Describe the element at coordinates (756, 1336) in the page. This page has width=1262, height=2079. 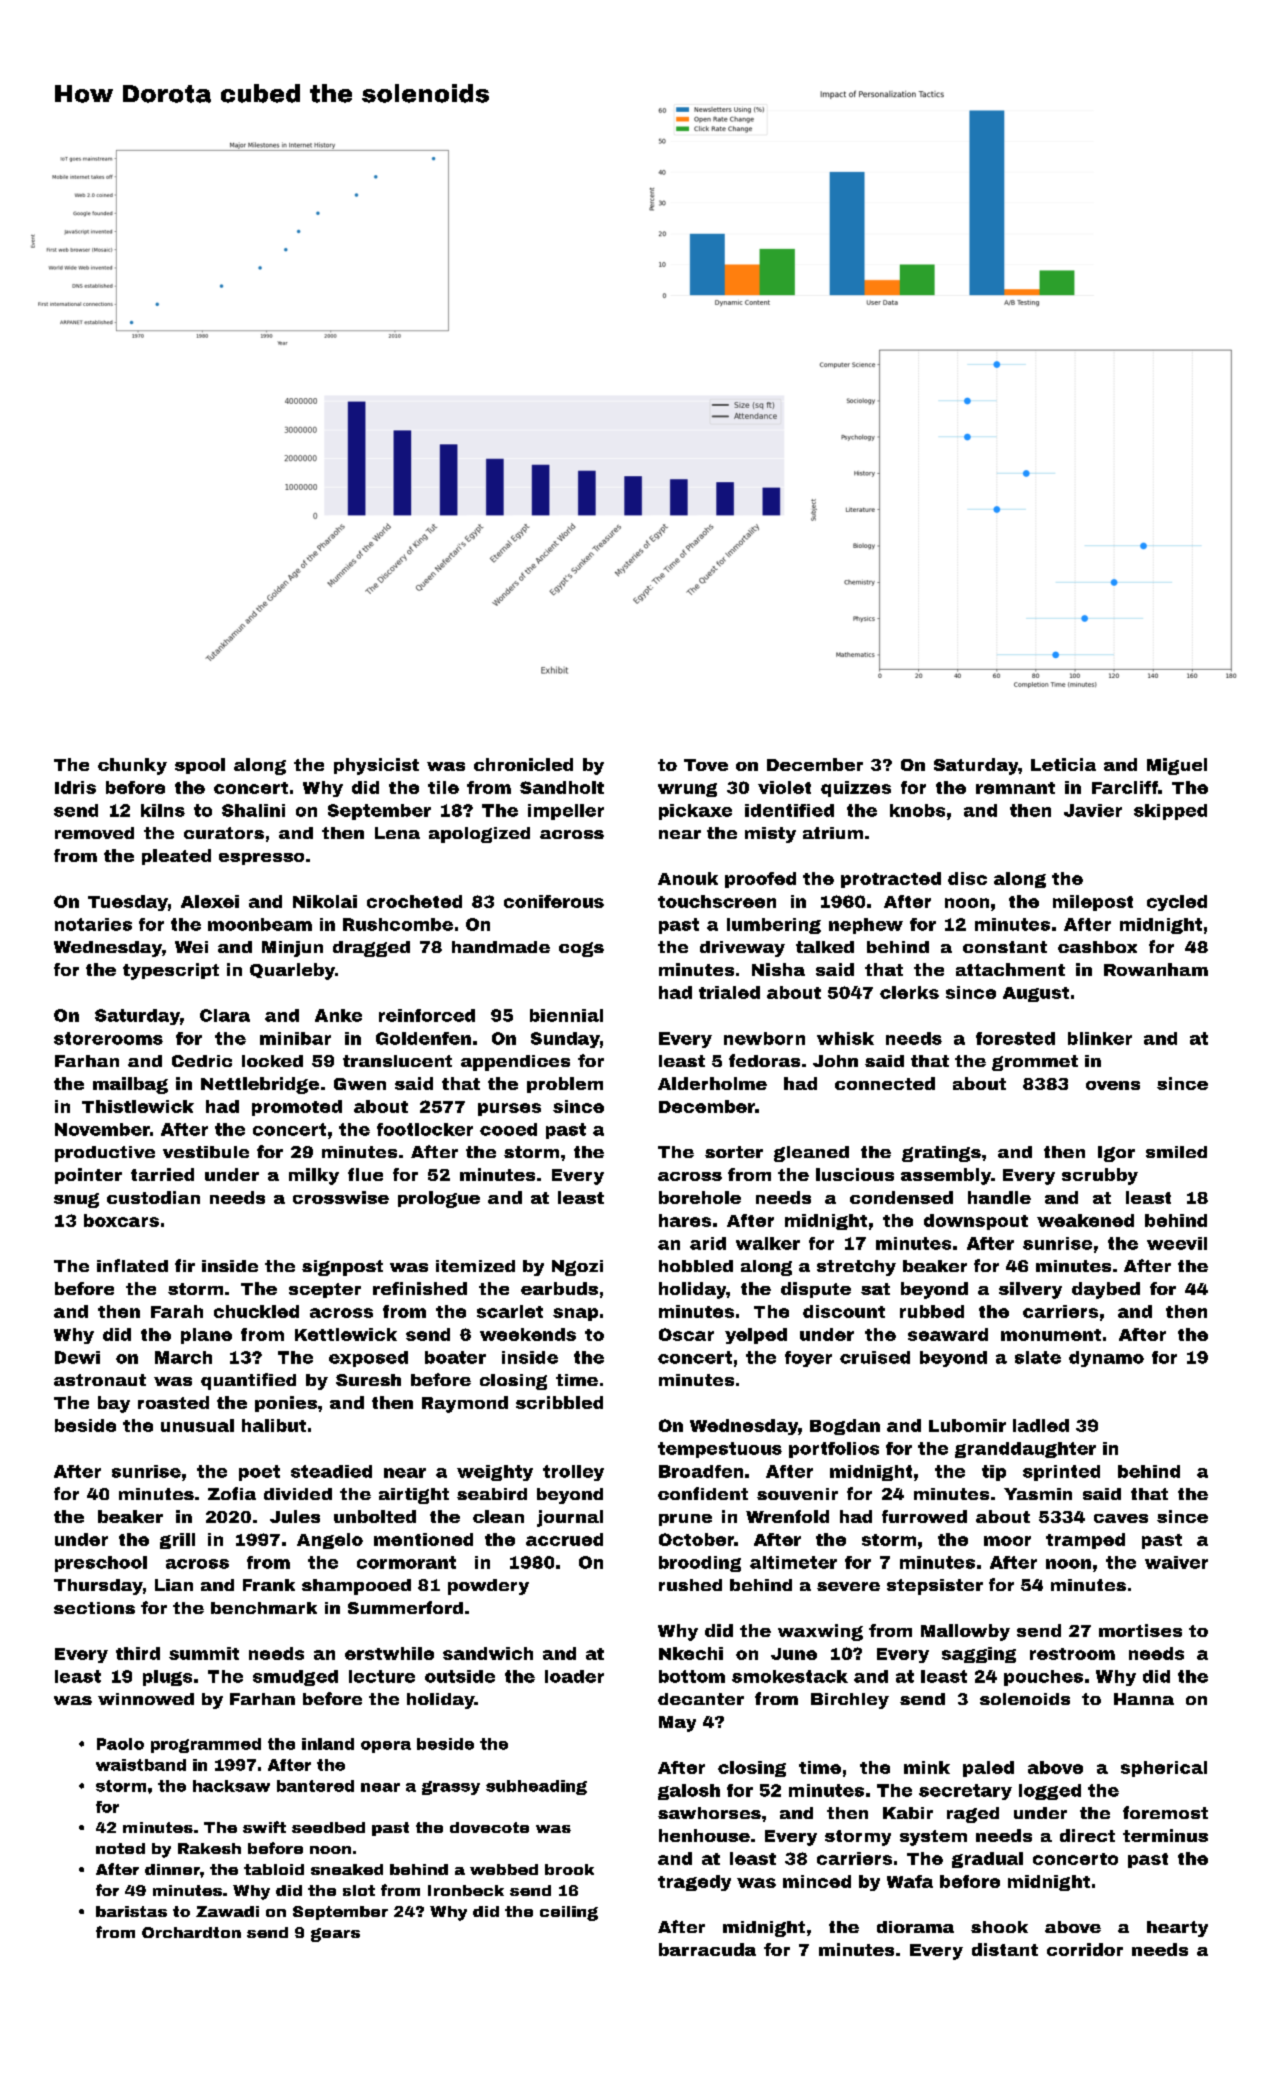
I see `yelped` at that location.
